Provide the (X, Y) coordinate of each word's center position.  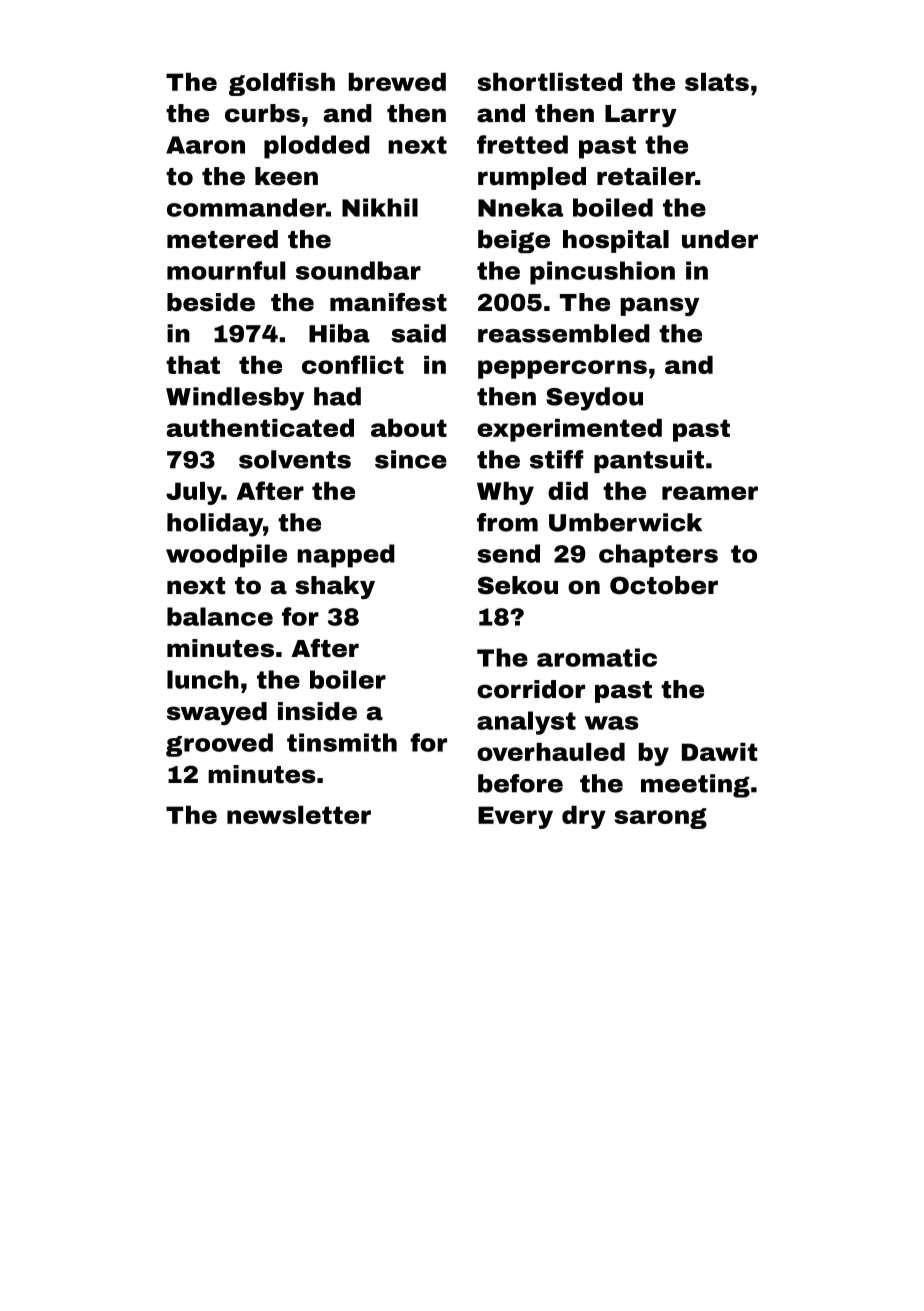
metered (222, 239)
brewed (397, 82)
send (508, 553)
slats (717, 82)
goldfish (282, 84)
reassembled (564, 333)
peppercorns (562, 369)
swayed (217, 713)
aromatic (597, 657)
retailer (646, 176)
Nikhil (380, 207)
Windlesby (235, 399)
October (664, 585)
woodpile (226, 556)
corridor (531, 689)
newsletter (299, 815)
